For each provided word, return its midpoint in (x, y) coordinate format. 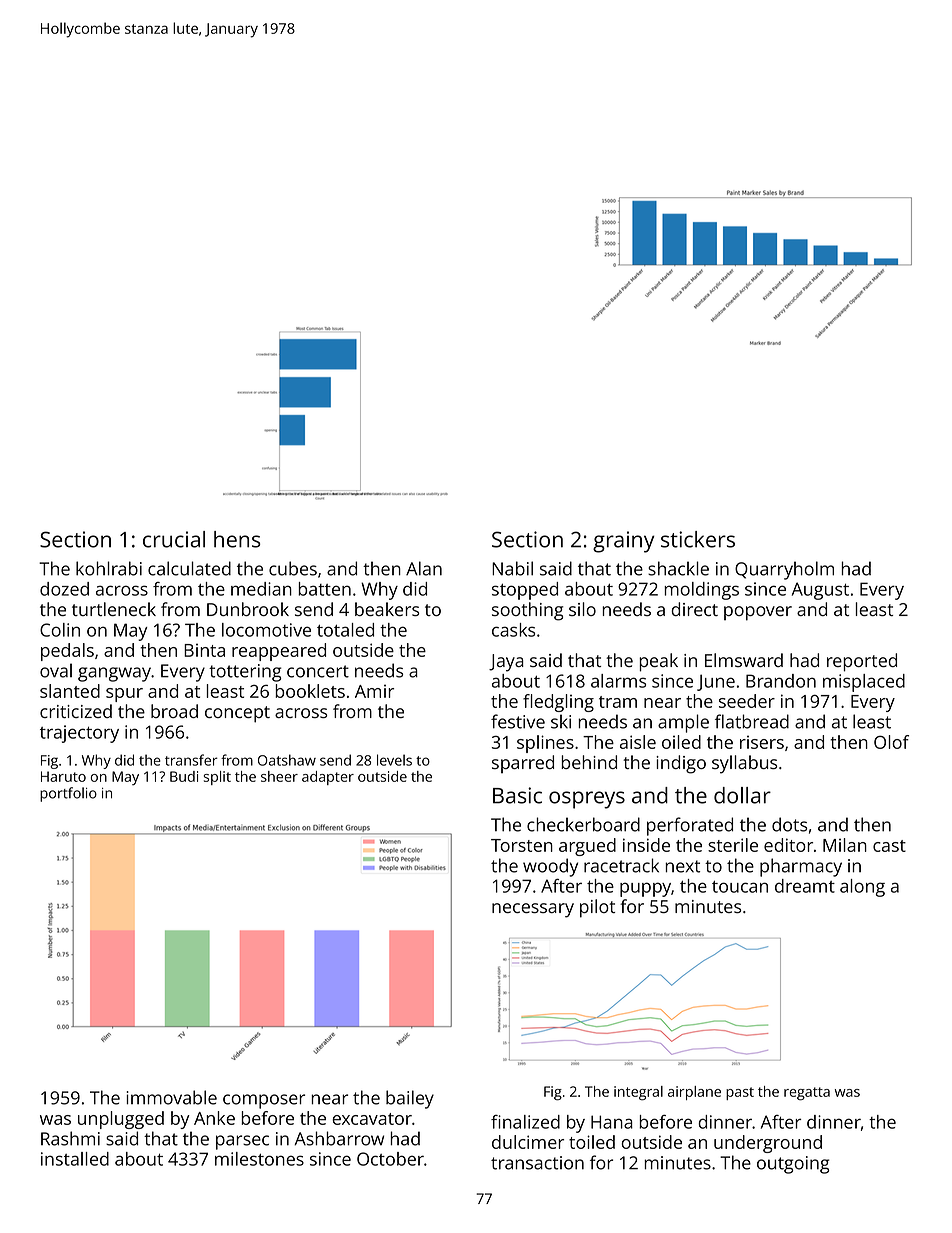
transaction (537, 1163)
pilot (597, 908)
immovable (172, 1097)
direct (695, 609)
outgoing (793, 1165)
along (862, 888)
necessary (533, 910)
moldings (702, 591)
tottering (245, 673)
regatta (807, 1094)
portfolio (68, 794)
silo (582, 609)
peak (658, 662)
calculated (189, 568)
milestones (259, 1159)
